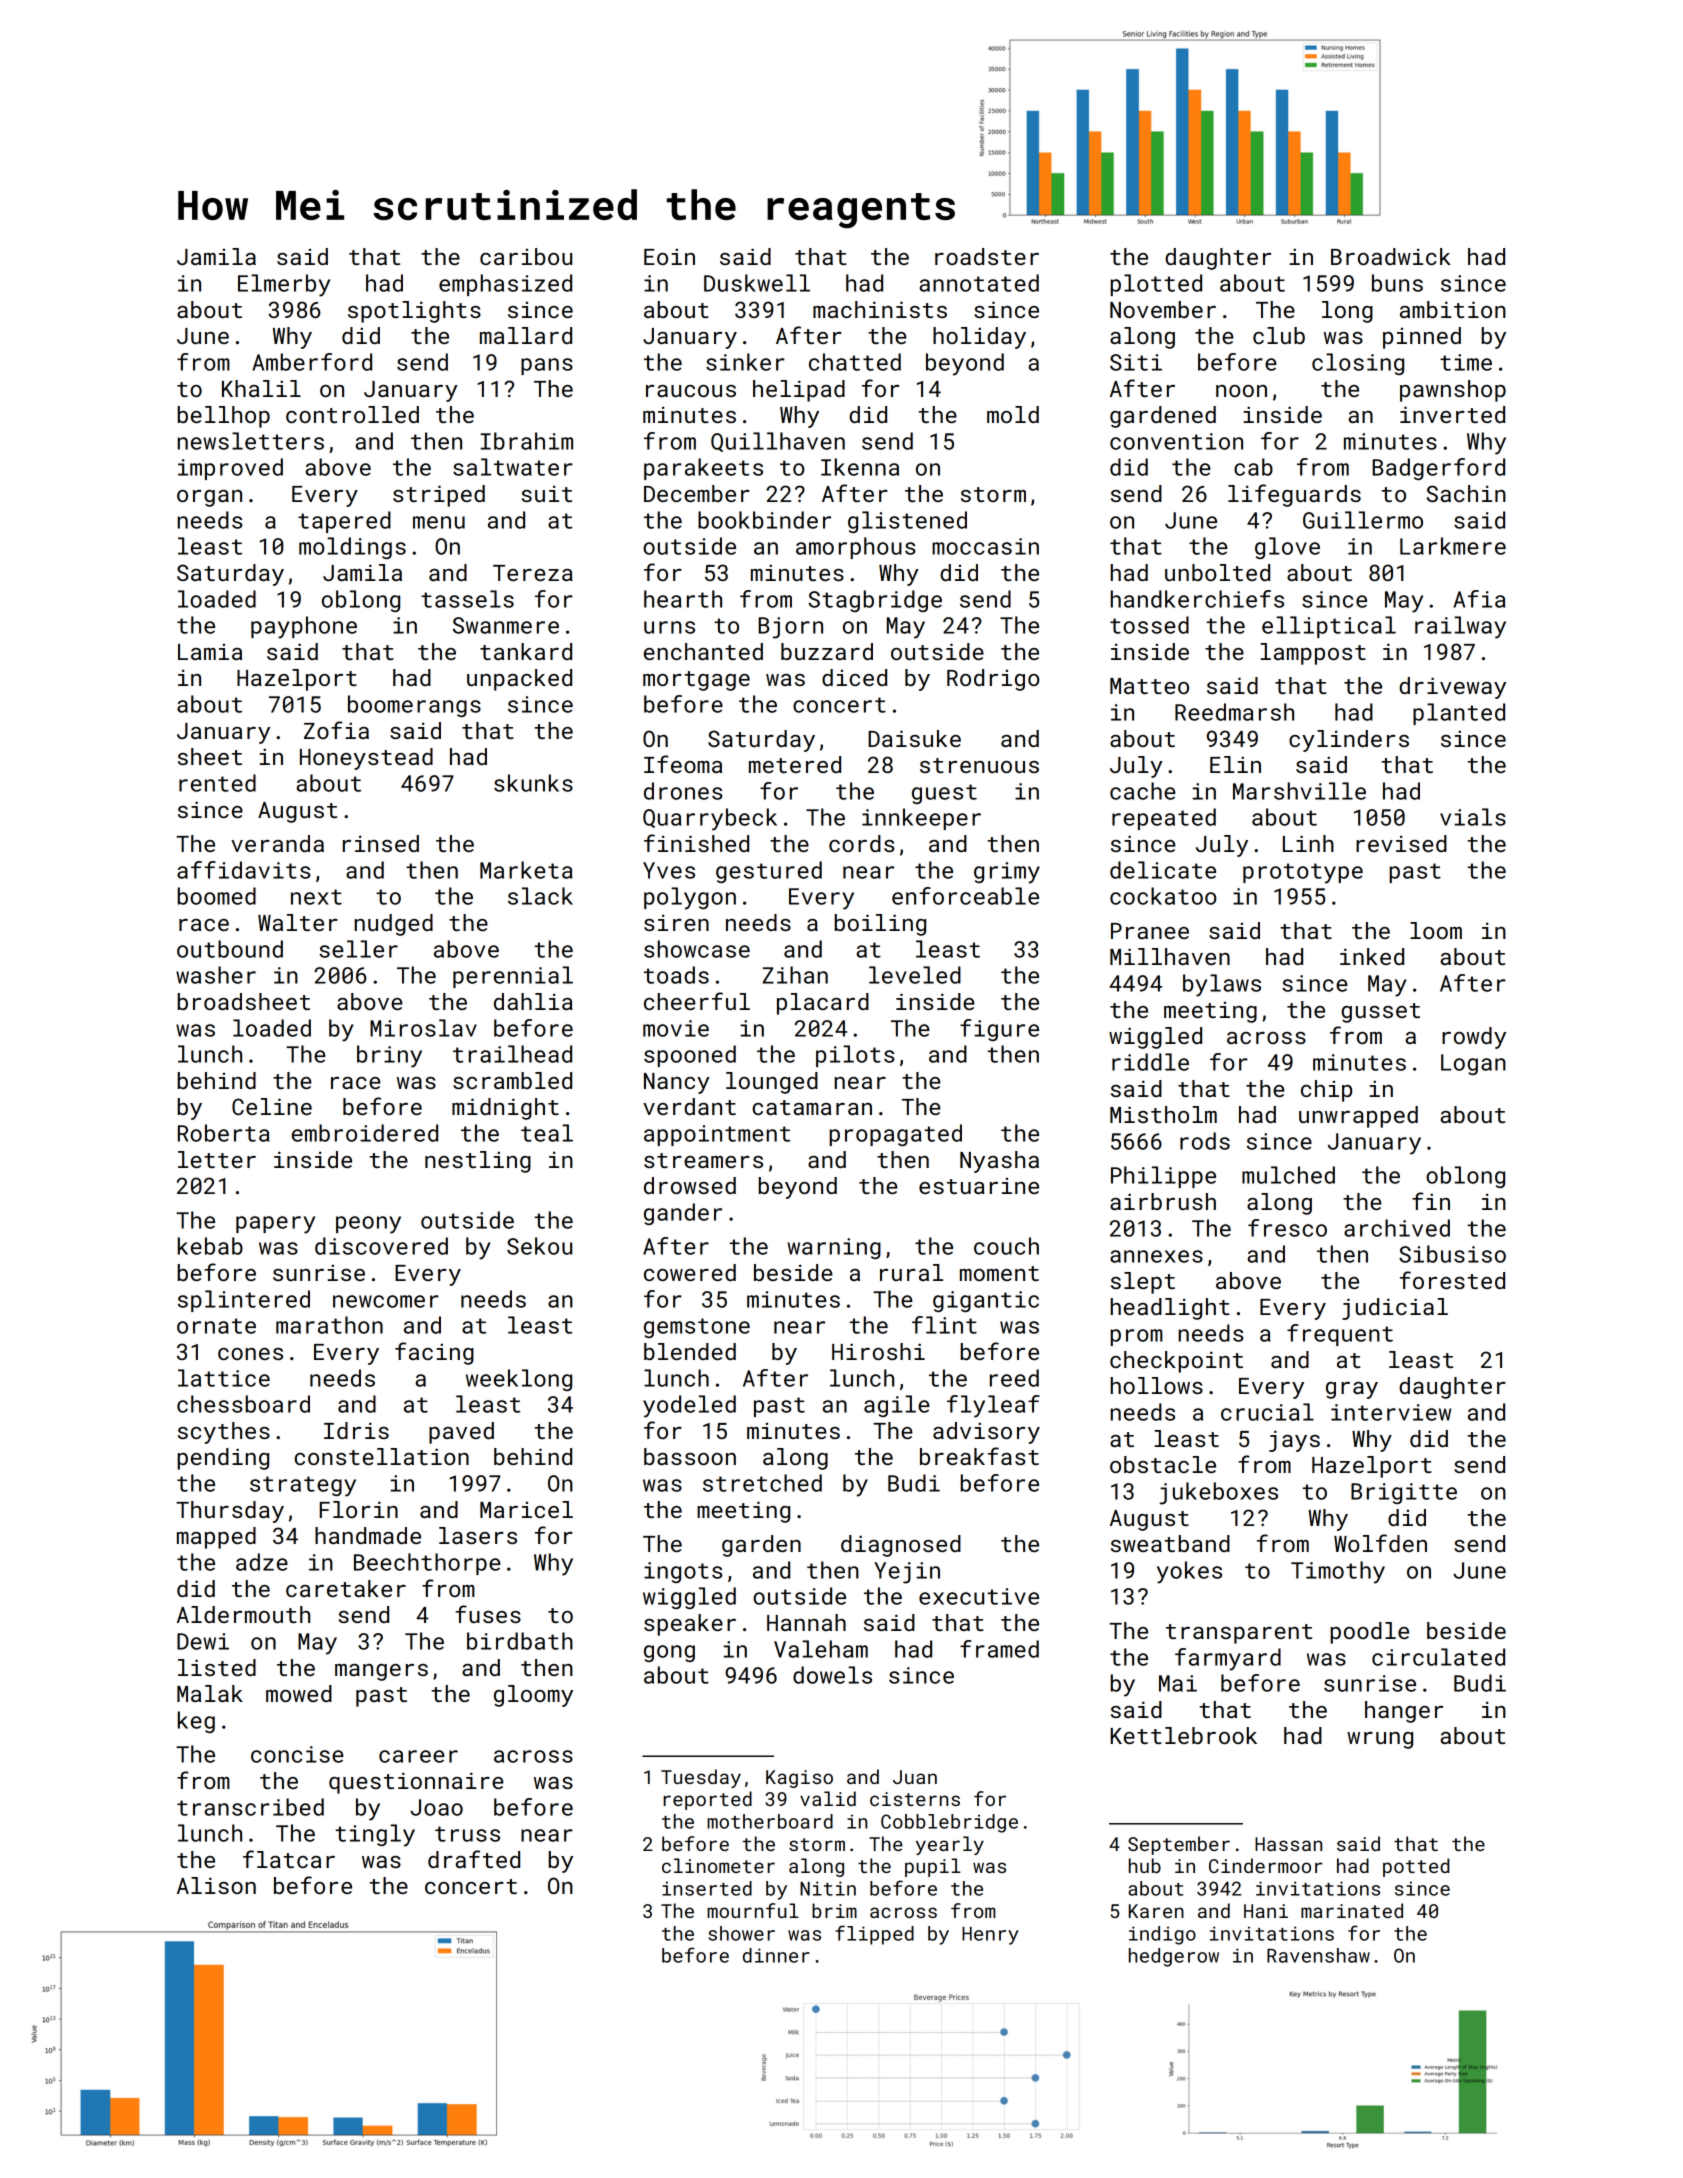 This image has height=2178, width=1683. What do you see at coordinates (216, 1885) in the image?
I see `Alison` at bounding box center [216, 1885].
